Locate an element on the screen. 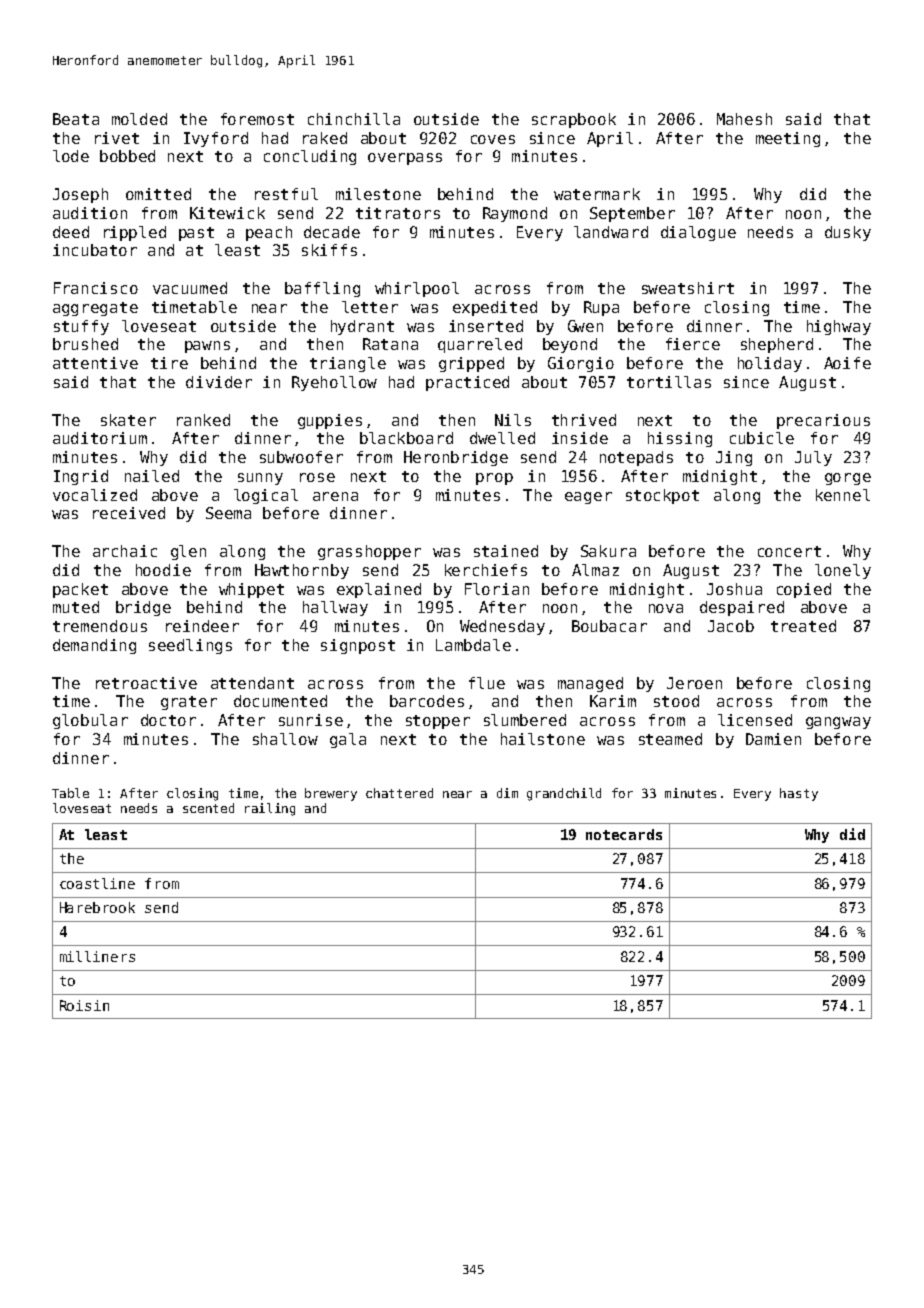 The width and height of the screenshot is (924, 1308). Francisco is located at coordinates (96, 288).
